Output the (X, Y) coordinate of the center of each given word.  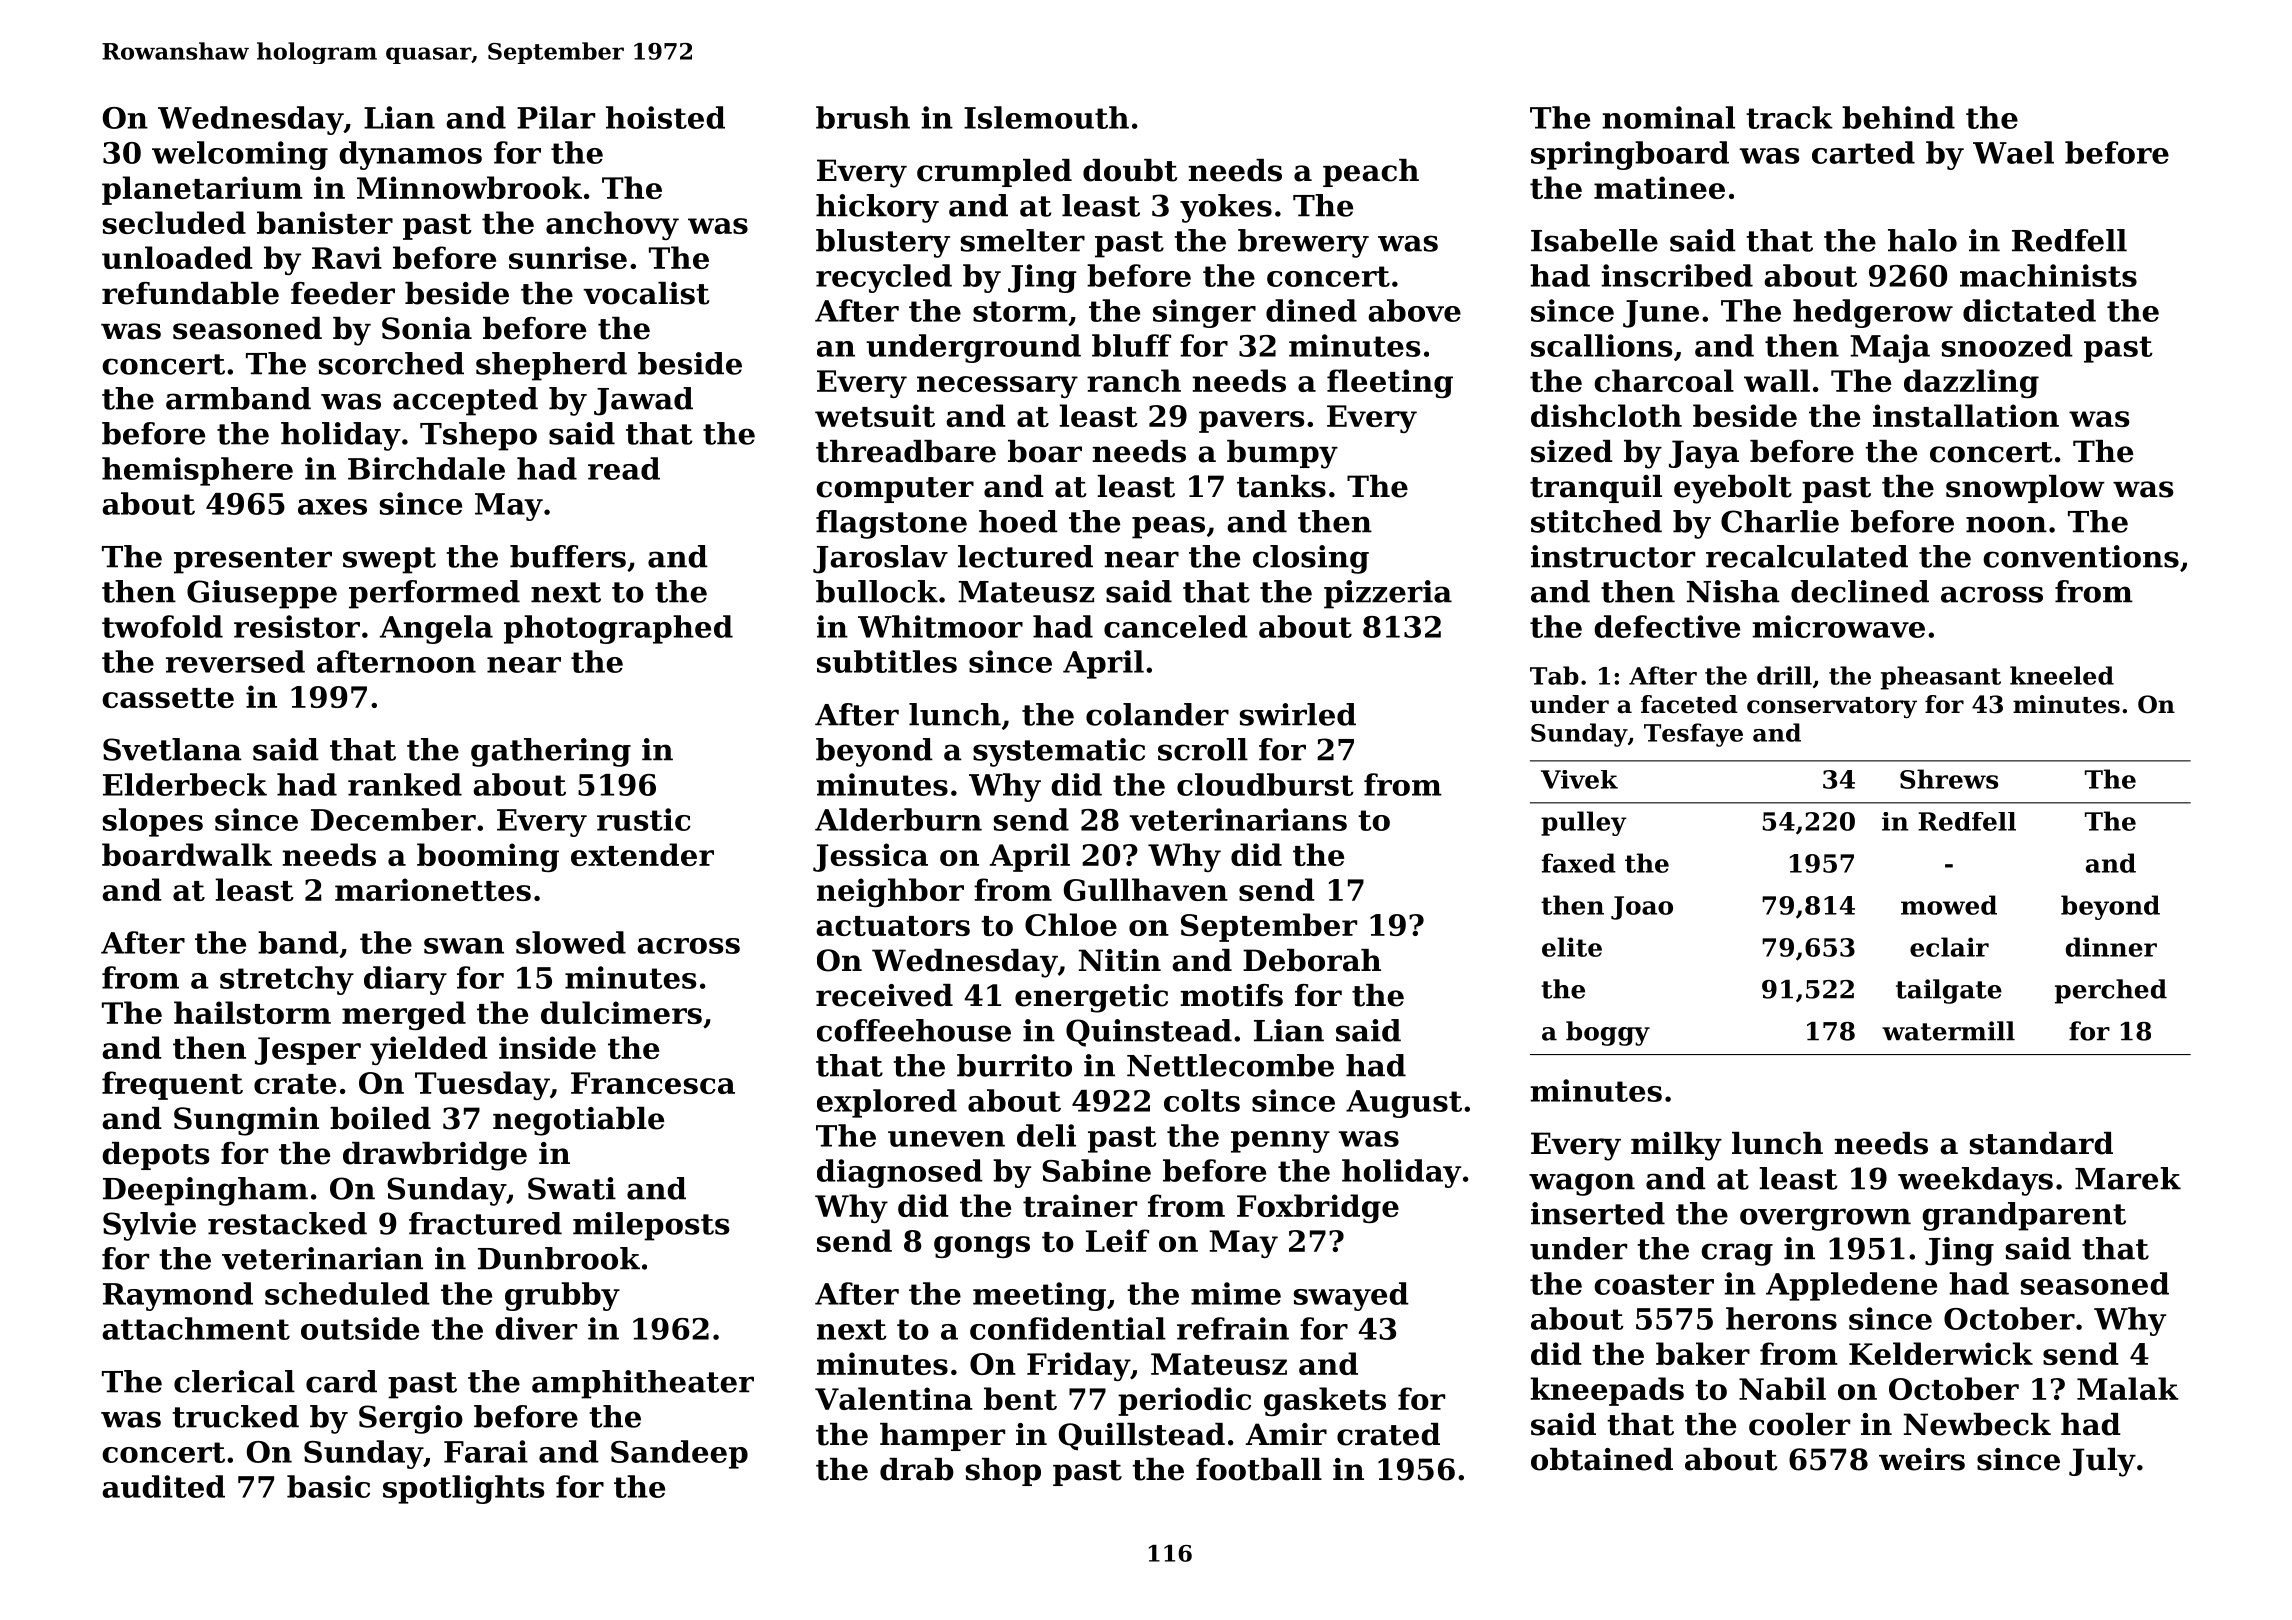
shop (1003, 1472)
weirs (1922, 1459)
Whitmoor (940, 626)
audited (163, 1486)
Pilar (556, 117)
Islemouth (1046, 117)
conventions (2081, 556)
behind (1898, 117)
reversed (235, 661)
